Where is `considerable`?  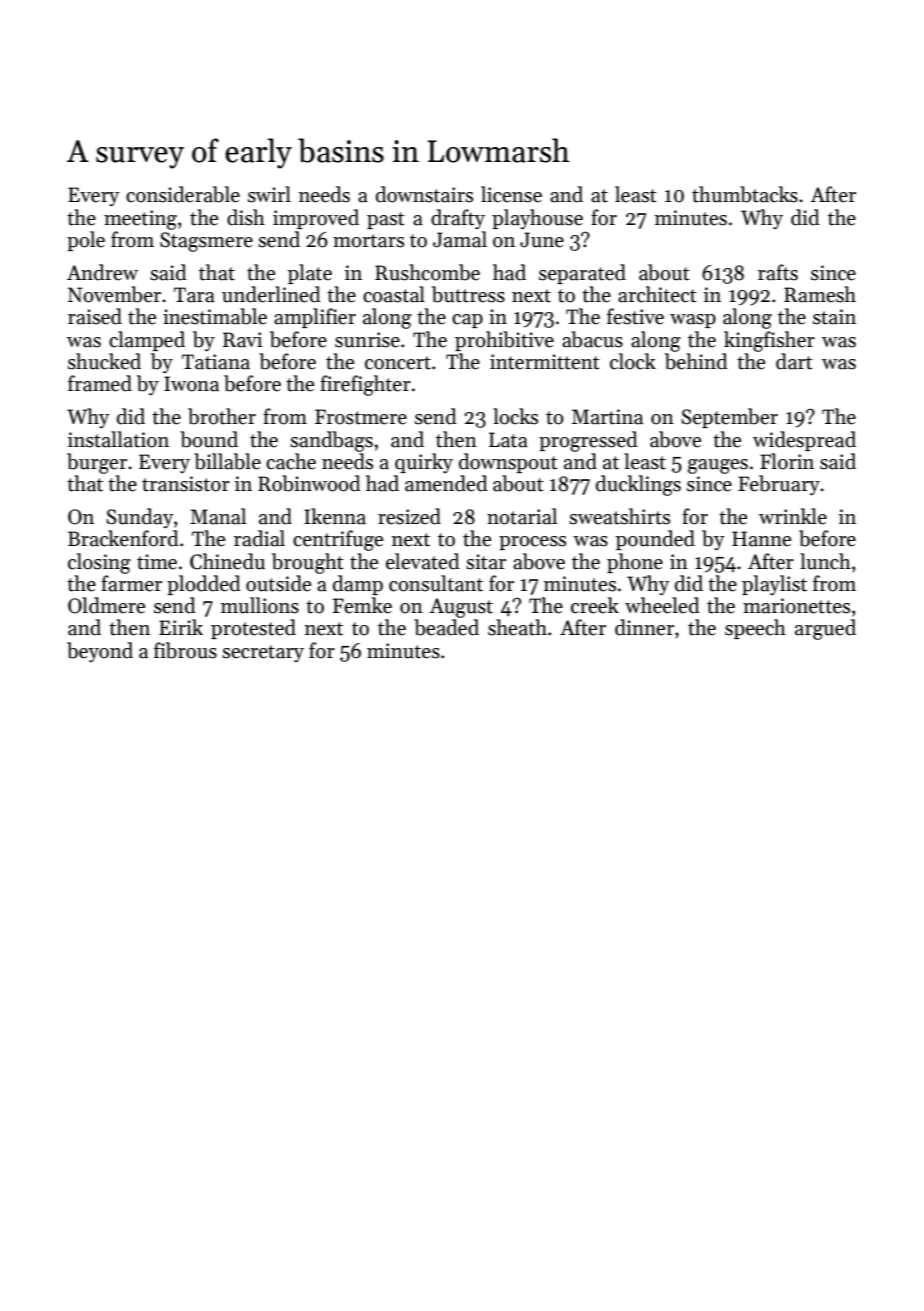 considerable is located at coordinates (183, 194).
